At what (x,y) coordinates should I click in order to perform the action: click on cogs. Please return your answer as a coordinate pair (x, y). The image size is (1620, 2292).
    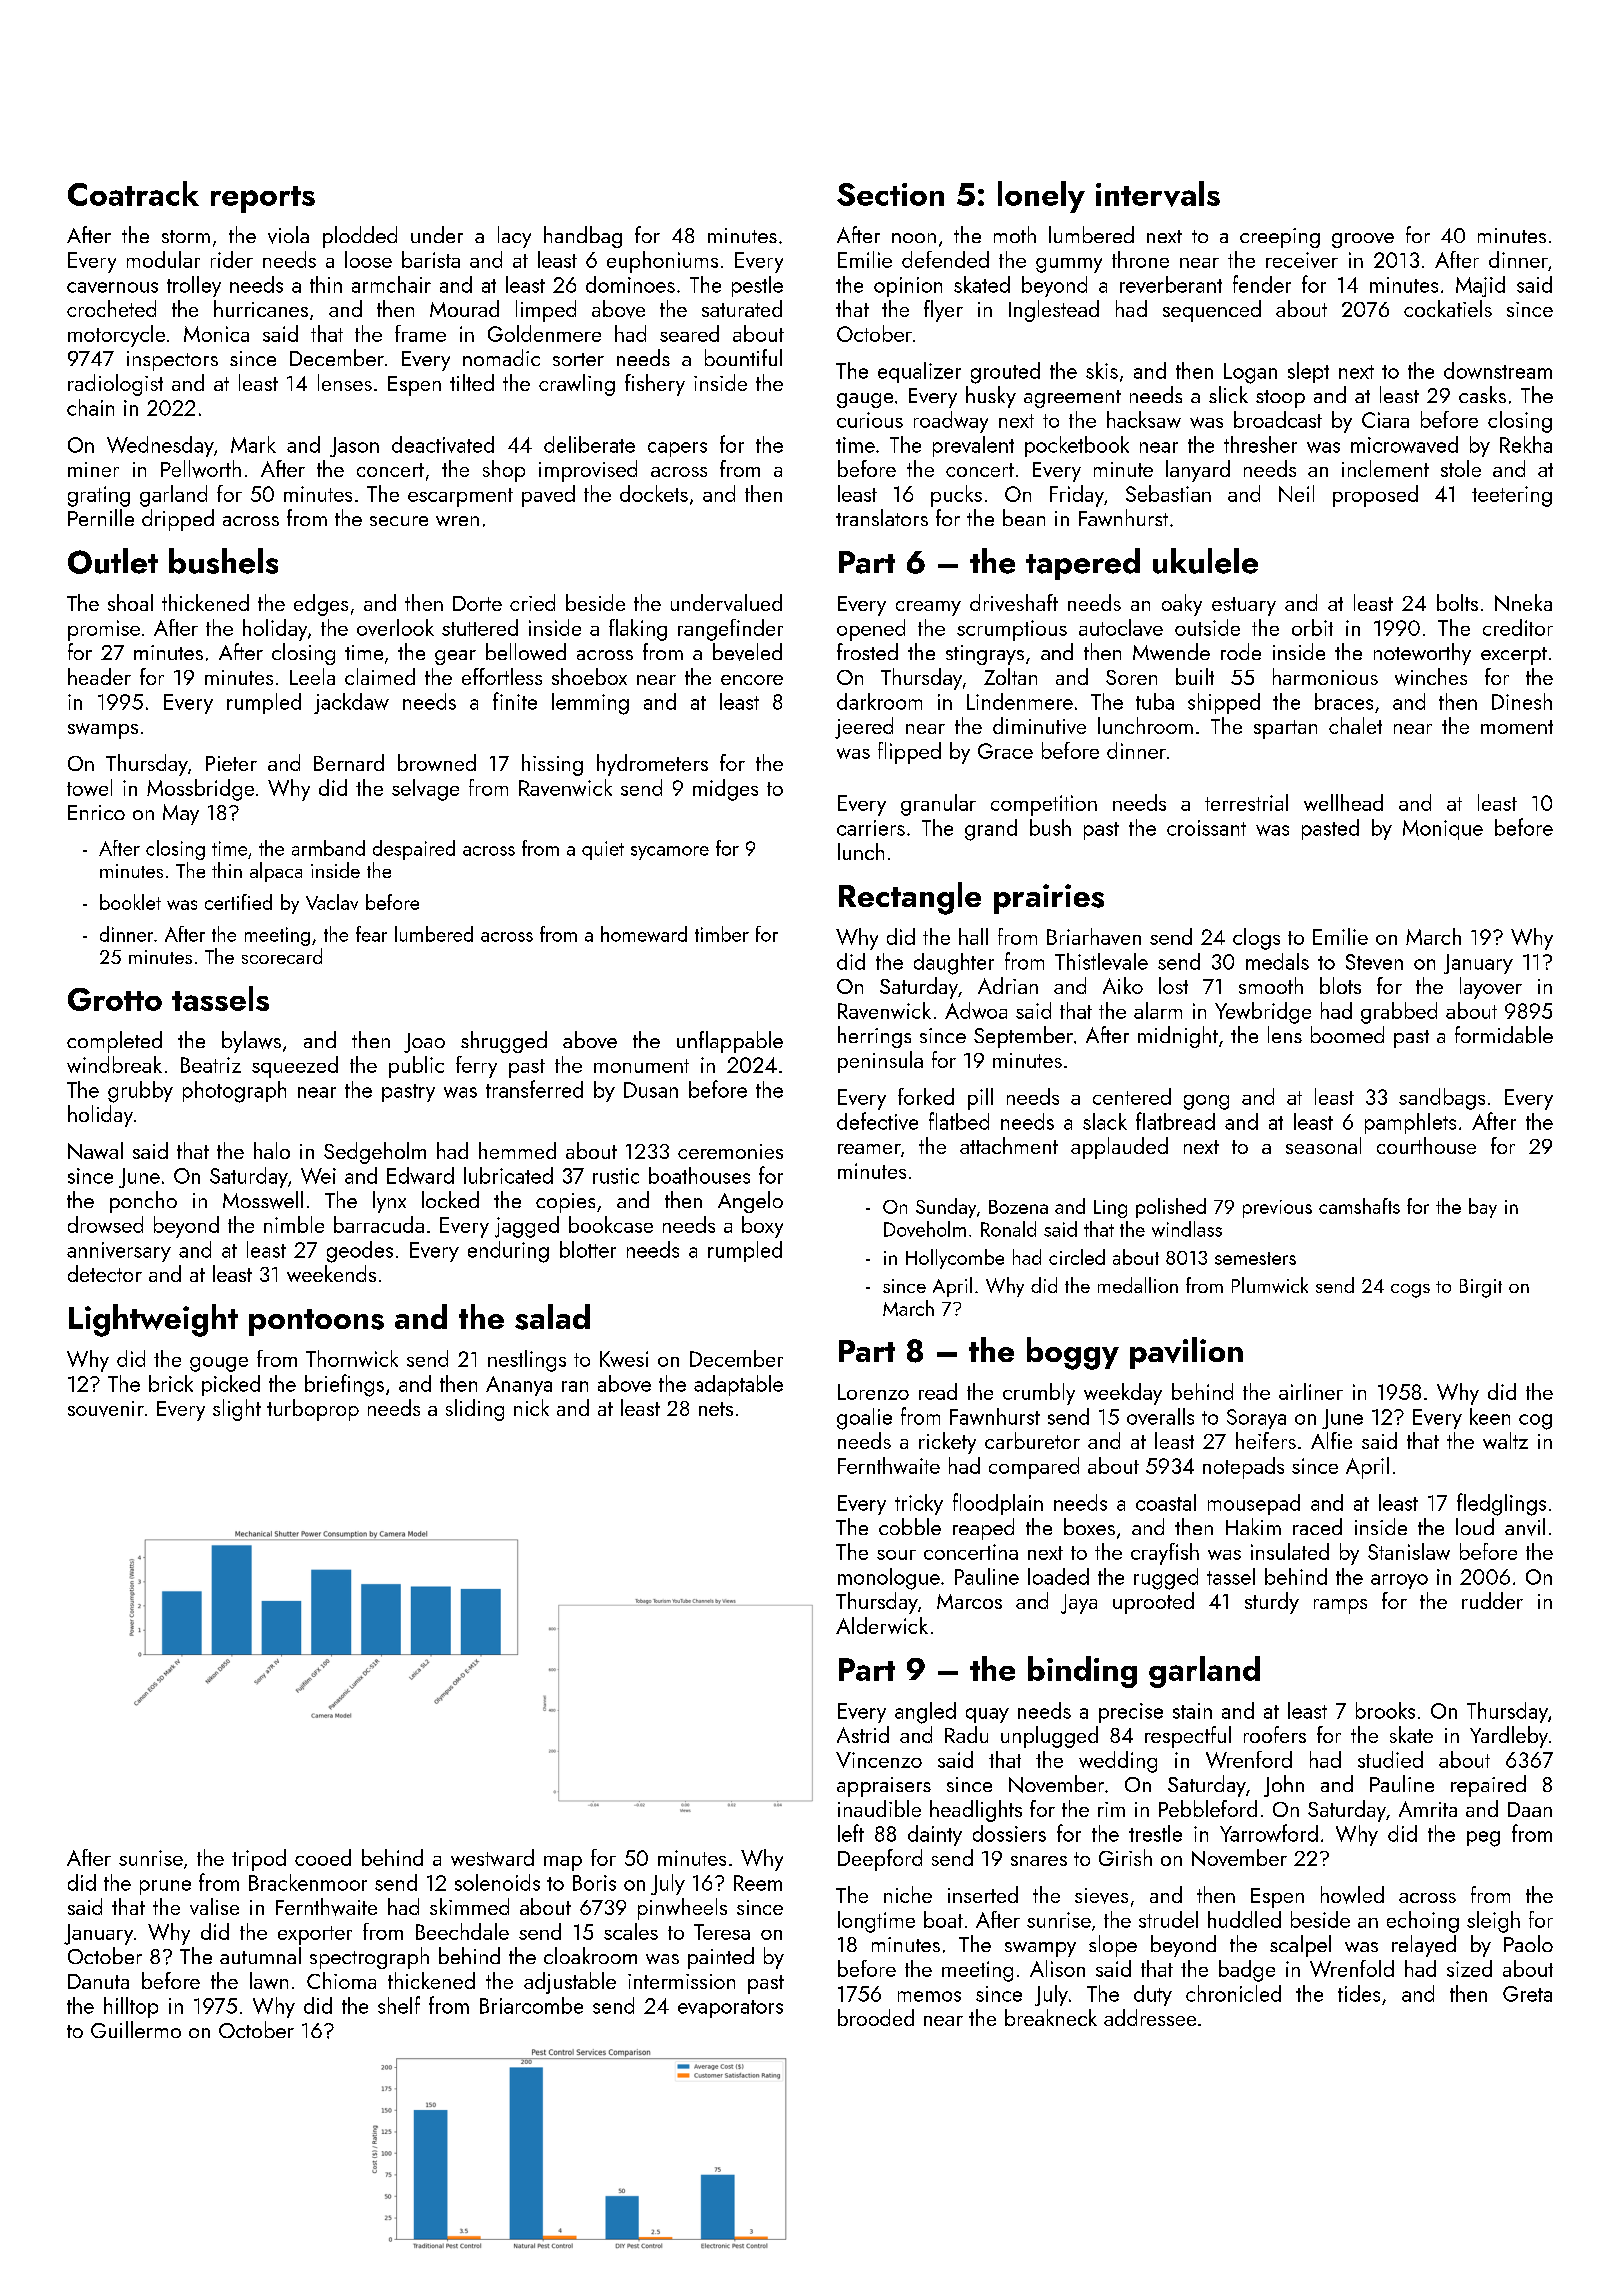
    Looking at the image, I should click on (1410, 1291).
